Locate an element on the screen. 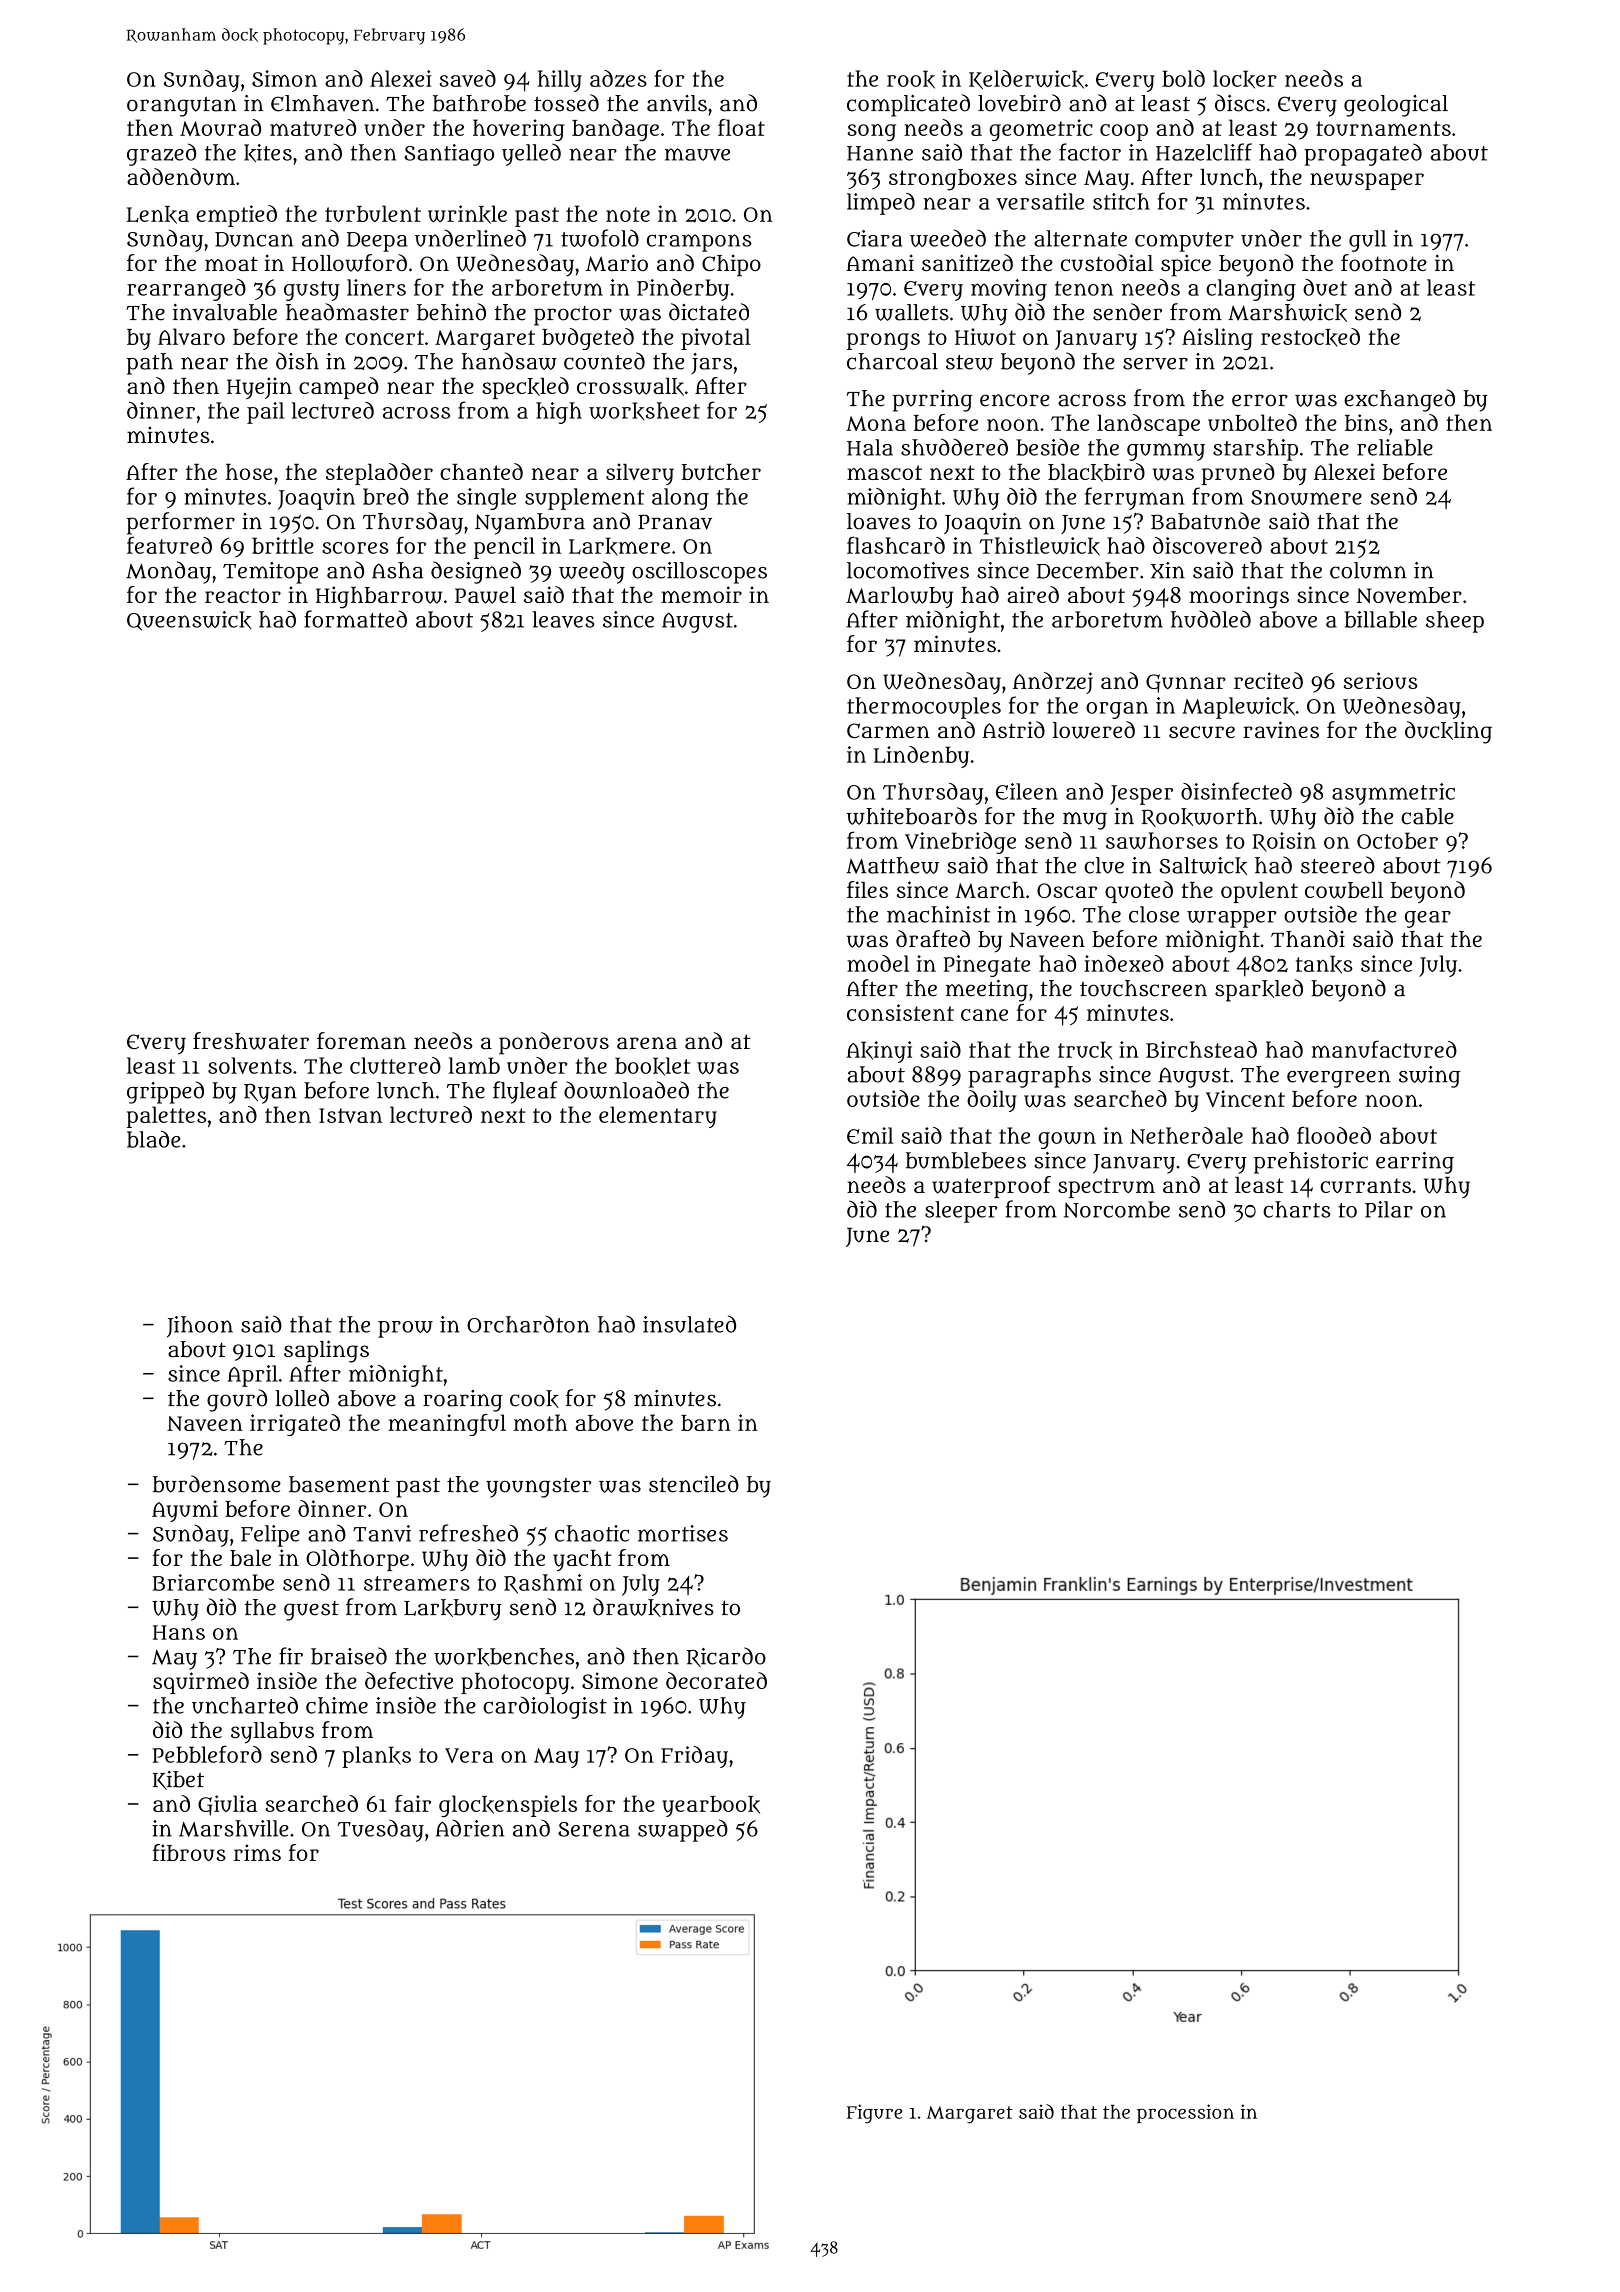  foreman is located at coordinates (361, 1040).
